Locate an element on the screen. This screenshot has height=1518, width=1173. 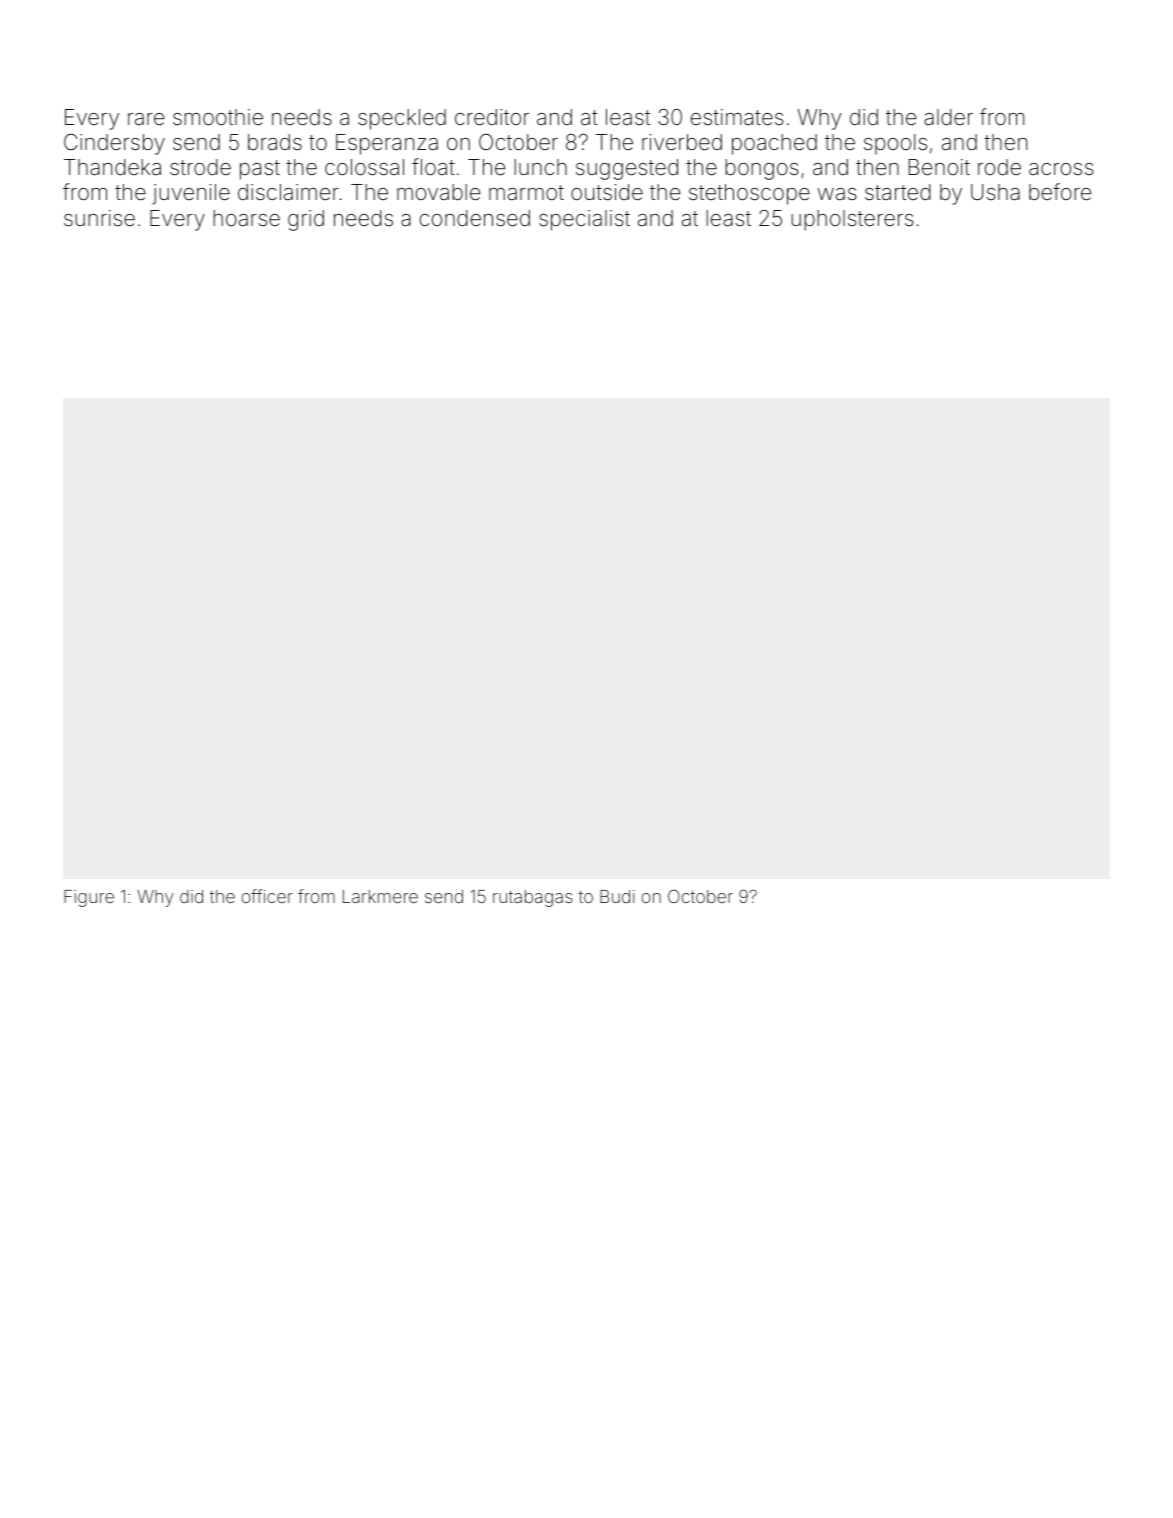
Figure is located at coordinates (89, 898).
